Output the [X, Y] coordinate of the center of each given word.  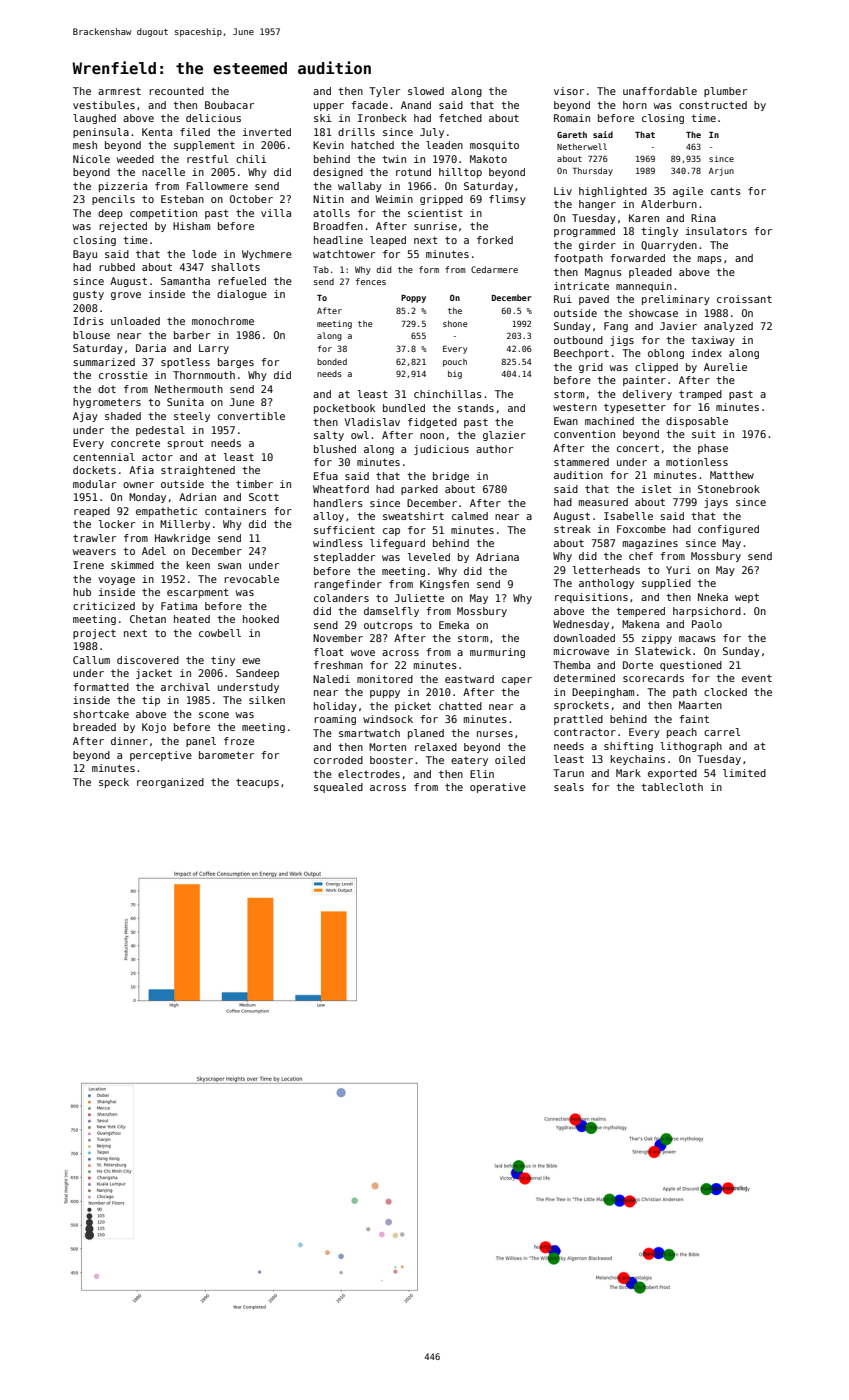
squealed [338, 788]
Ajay [85, 417]
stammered [581, 462]
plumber [725, 92]
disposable [697, 422]
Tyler [384, 92]
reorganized [170, 783]
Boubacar [229, 105]
